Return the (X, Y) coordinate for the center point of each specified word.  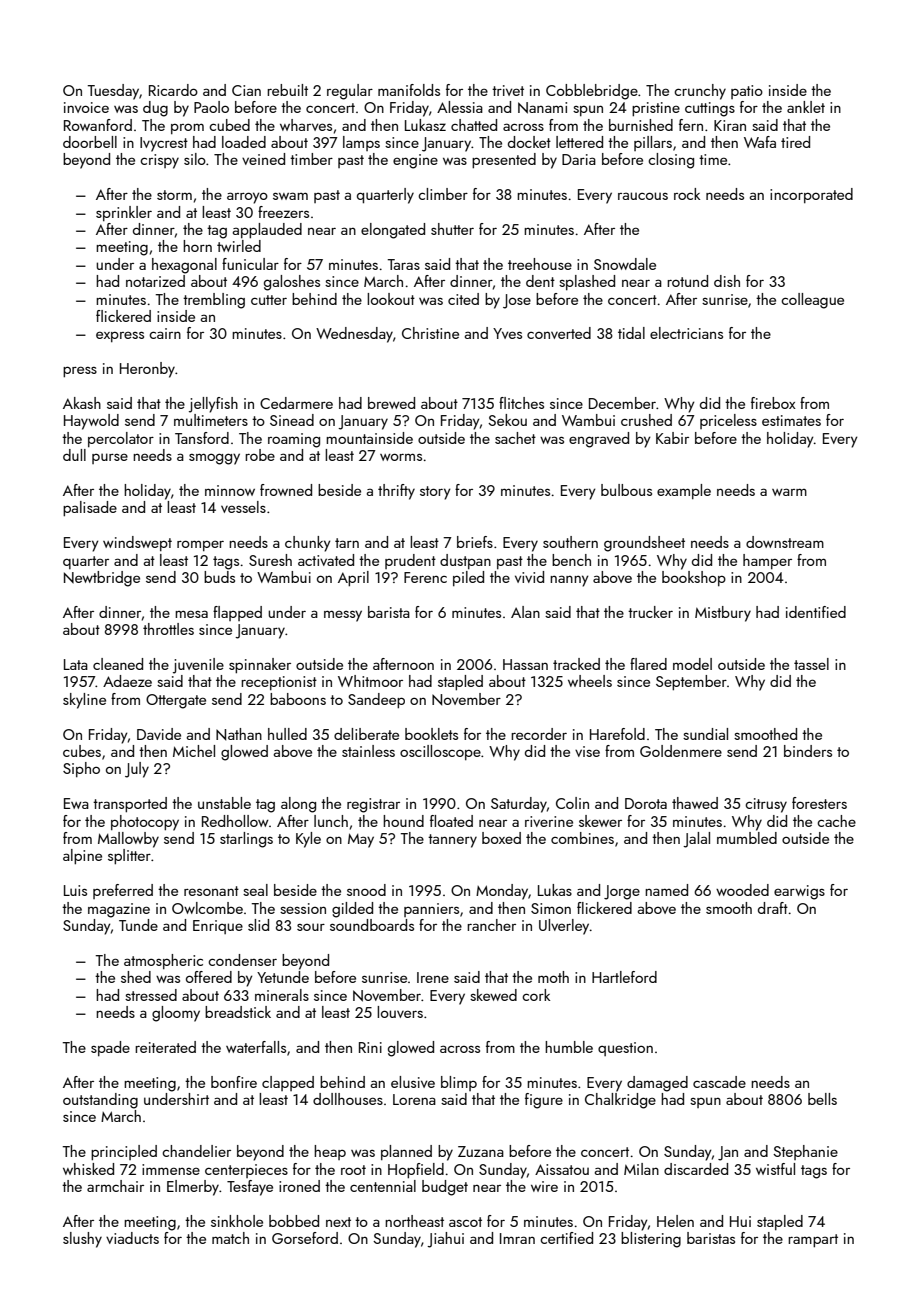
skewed (493, 995)
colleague (812, 301)
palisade (90, 508)
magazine (119, 910)
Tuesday (113, 92)
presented (504, 160)
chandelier (196, 1151)
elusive (413, 1082)
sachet (515, 438)
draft (773, 908)
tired (795, 142)
